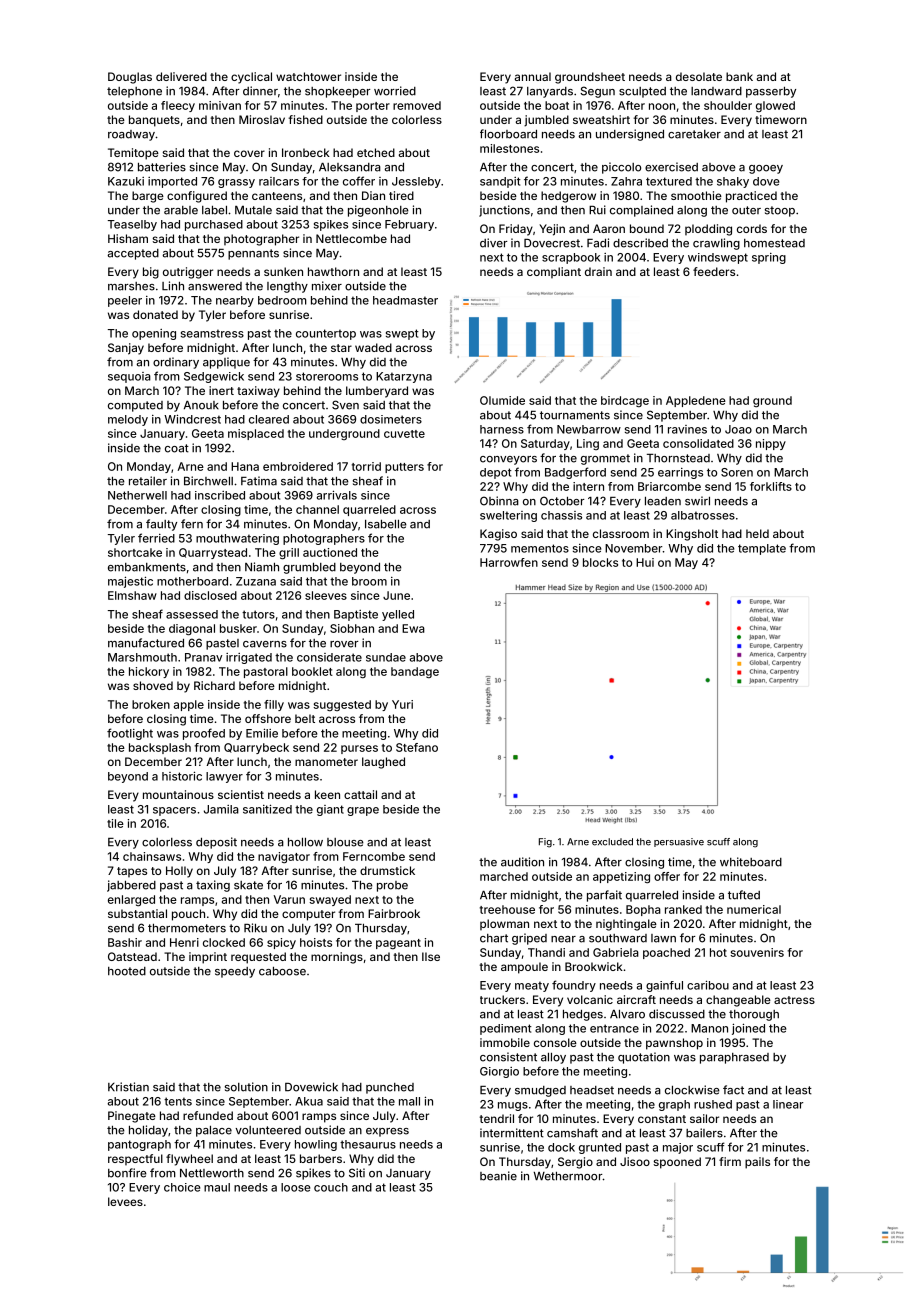  What do you see at coordinates (751, 862) in the image?
I see `whiteboard` at bounding box center [751, 862].
